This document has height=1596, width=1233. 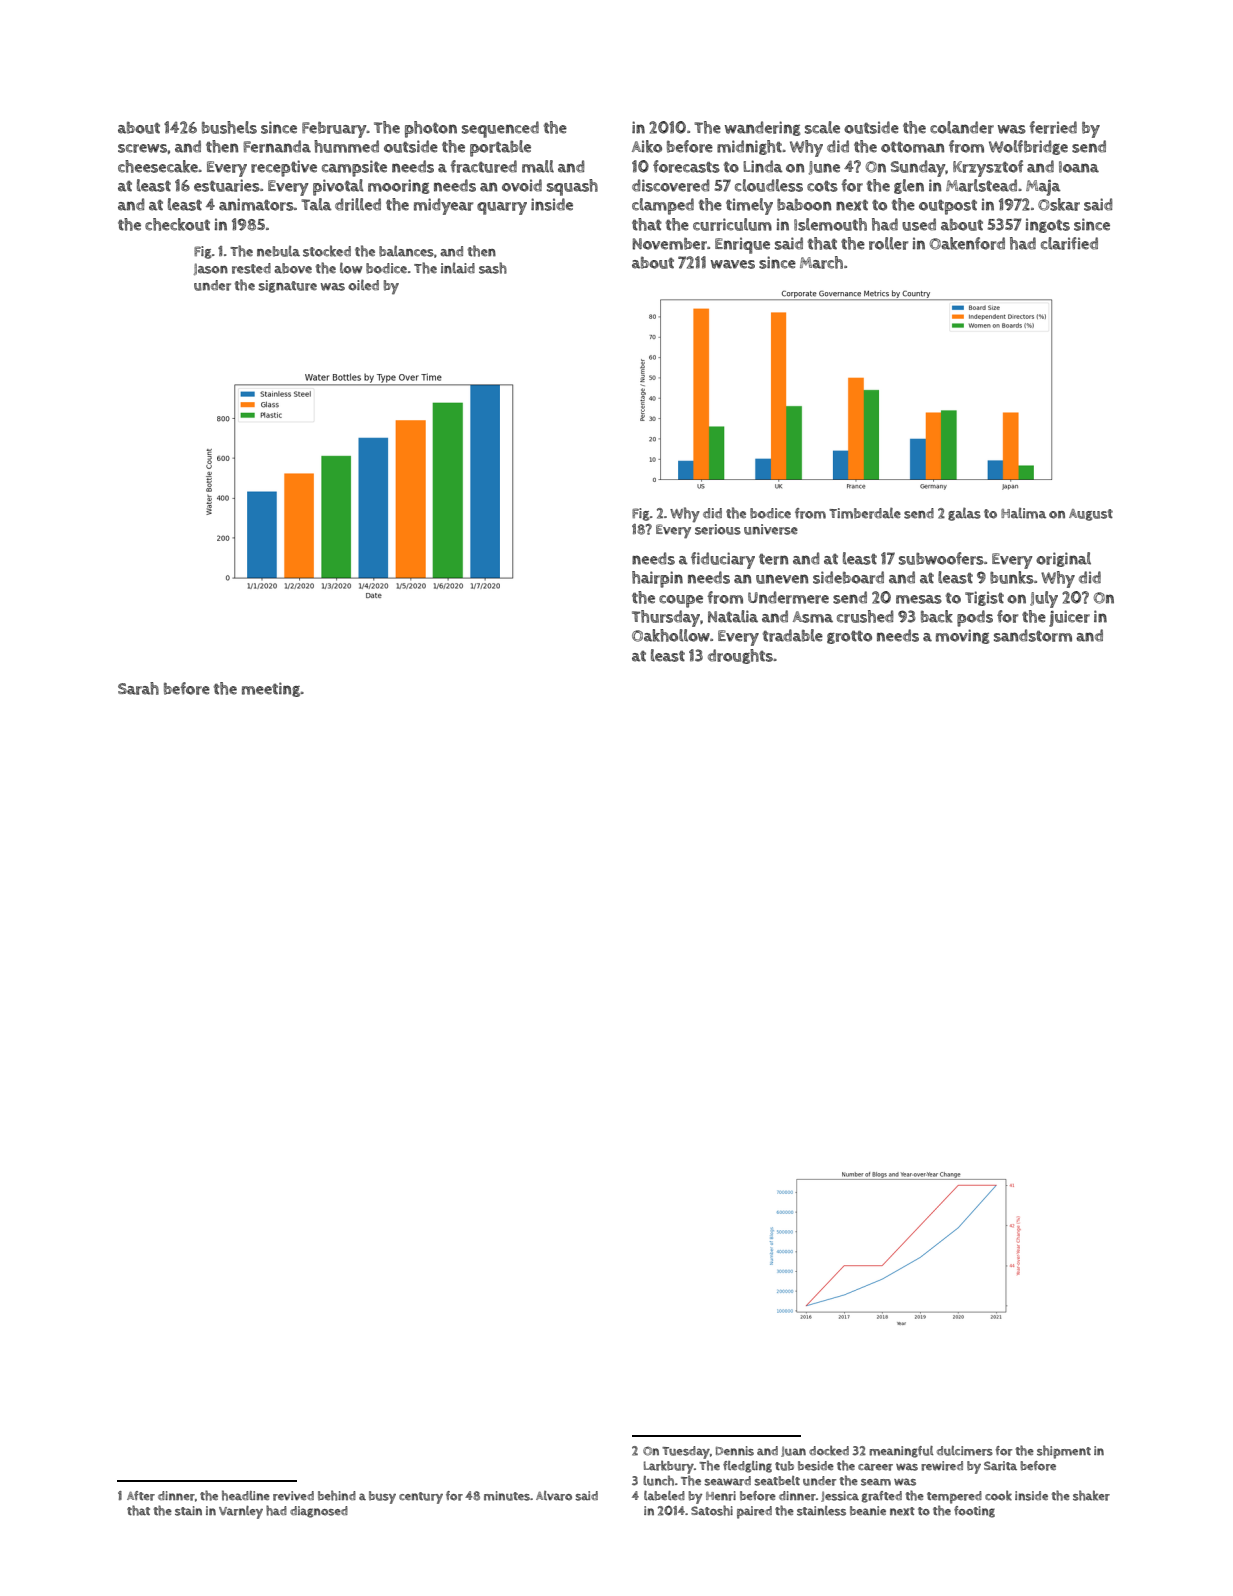 What do you see at coordinates (849, 637) in the document?
I see `grotto` at bounding box center [849, 637].
